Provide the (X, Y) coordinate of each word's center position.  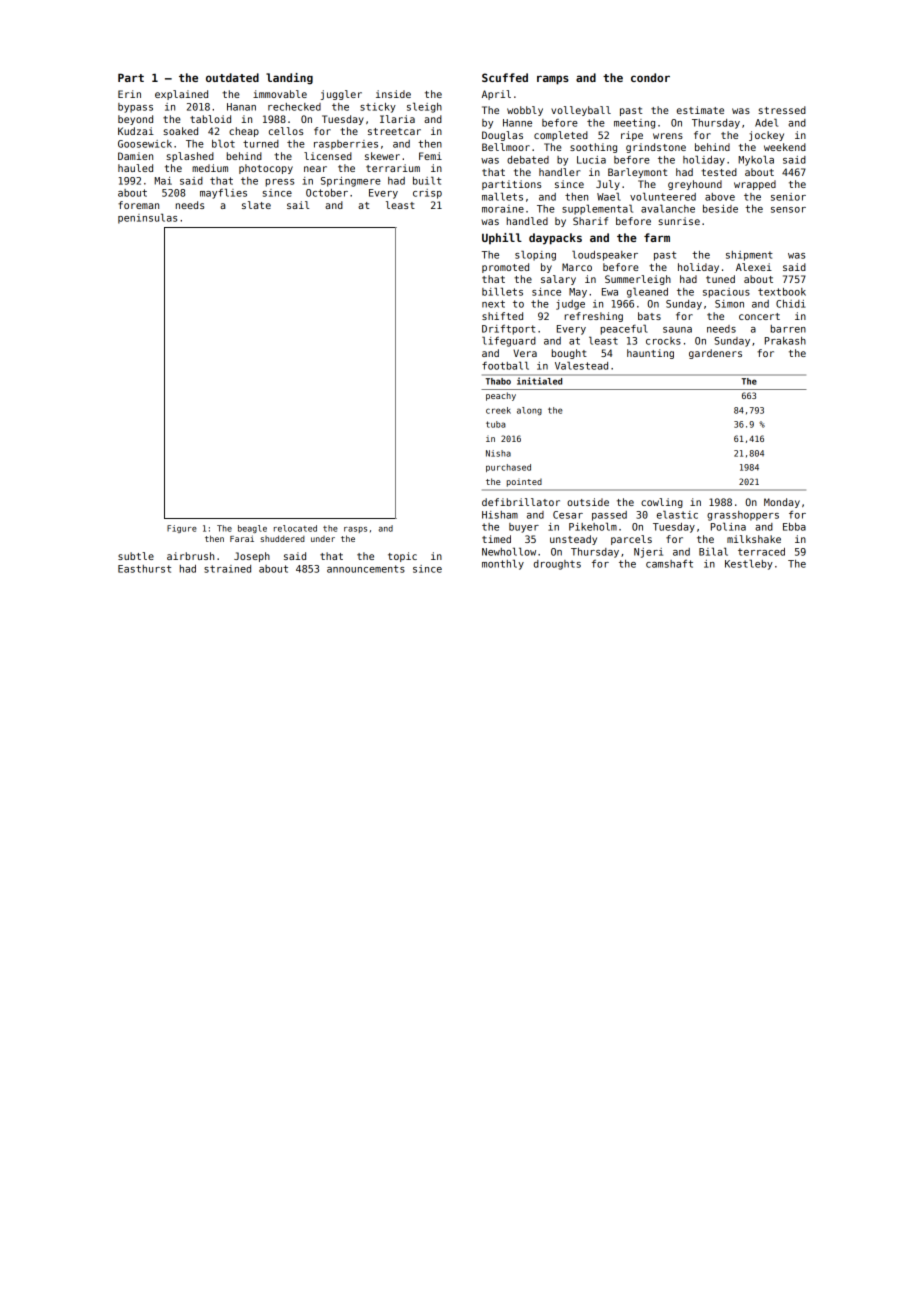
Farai (242, 538)
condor (650, 77)
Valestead (581, 365)
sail (298, 205)
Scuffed (505, 77)
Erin (129, 94)
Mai (163, 181)
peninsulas (147, 218)
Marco (577, 267)
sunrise (679, 221)
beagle (252, 529)
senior (788, 197)
